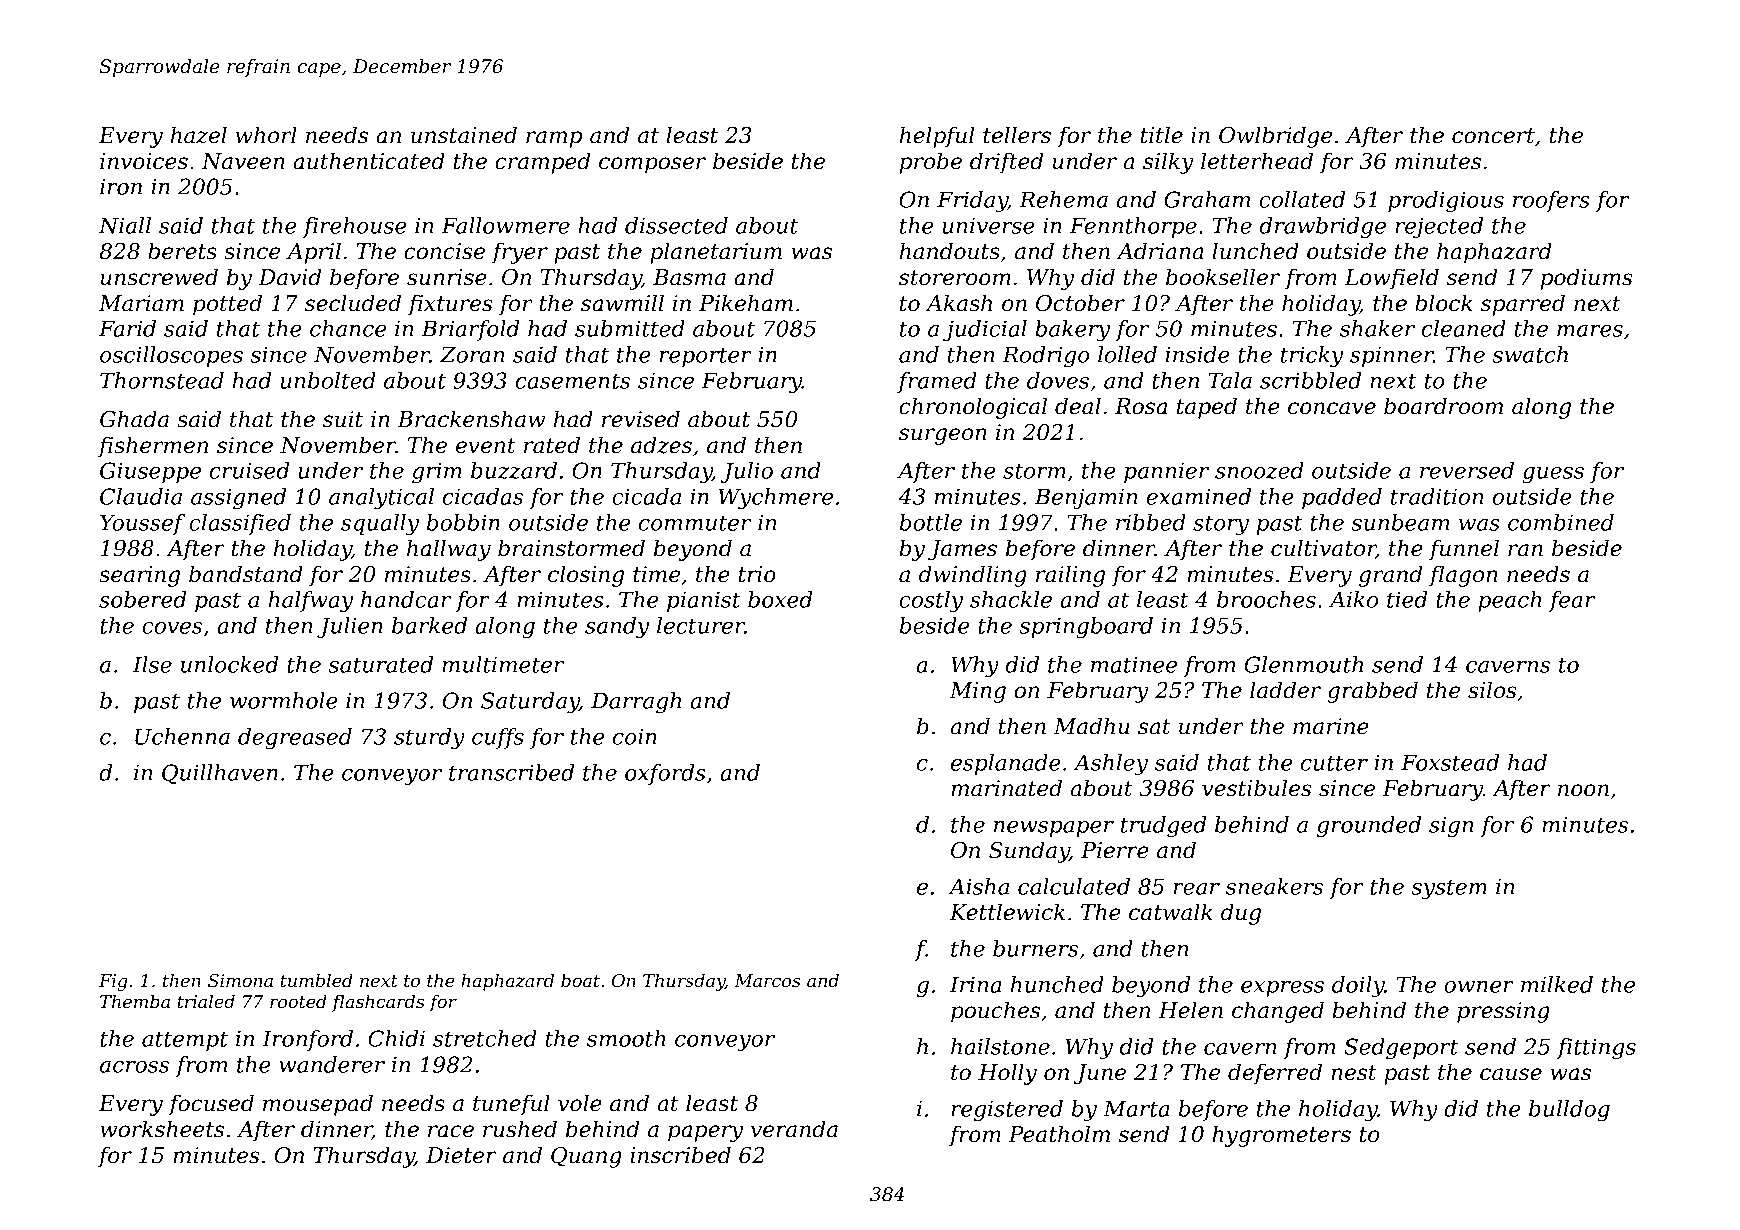  What do you see at coordinates (298, 1001) in the screenshot?
I see `rooted` at bounding box center [298, 1001].
